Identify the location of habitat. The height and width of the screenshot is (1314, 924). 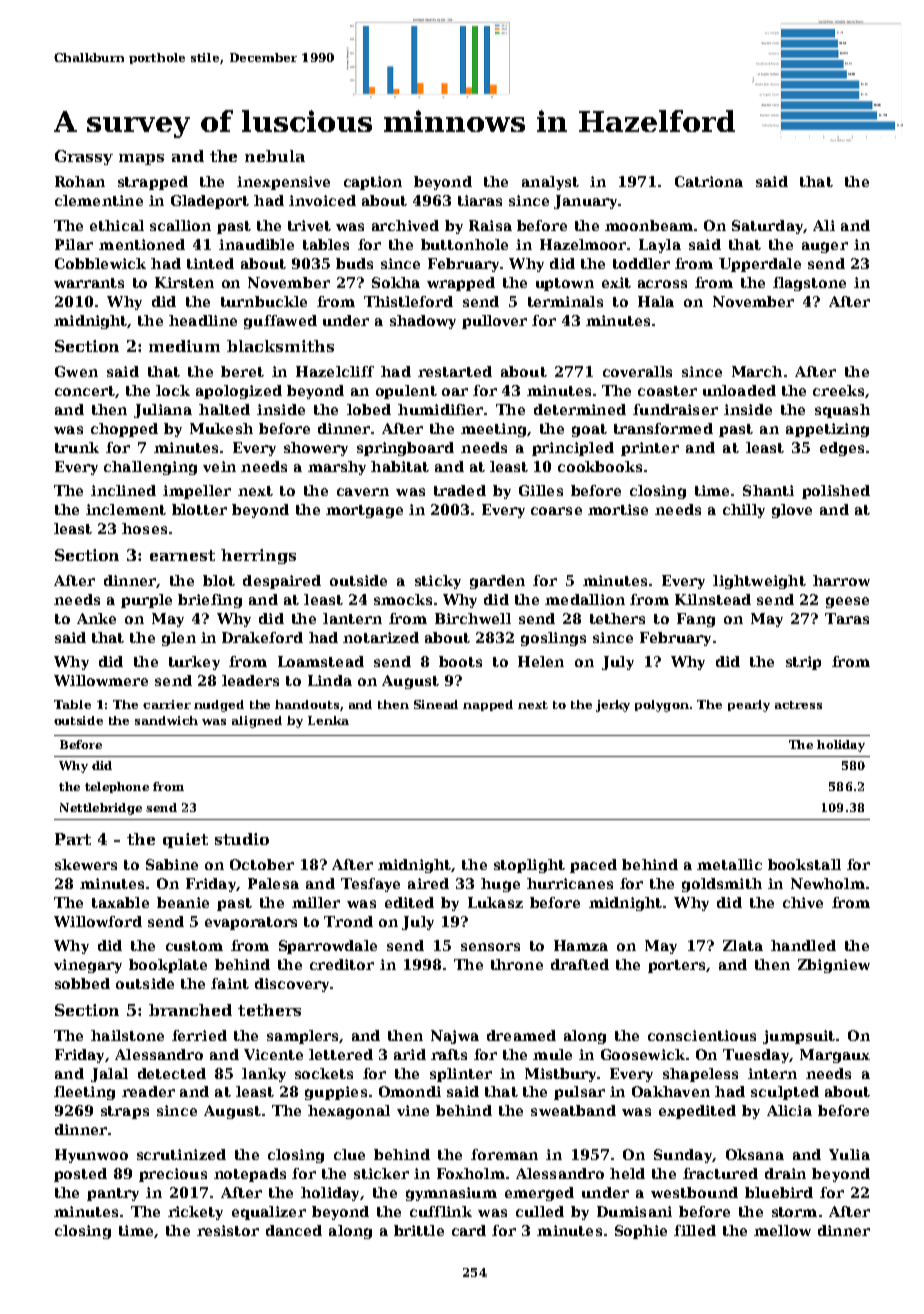
(400, 466).
